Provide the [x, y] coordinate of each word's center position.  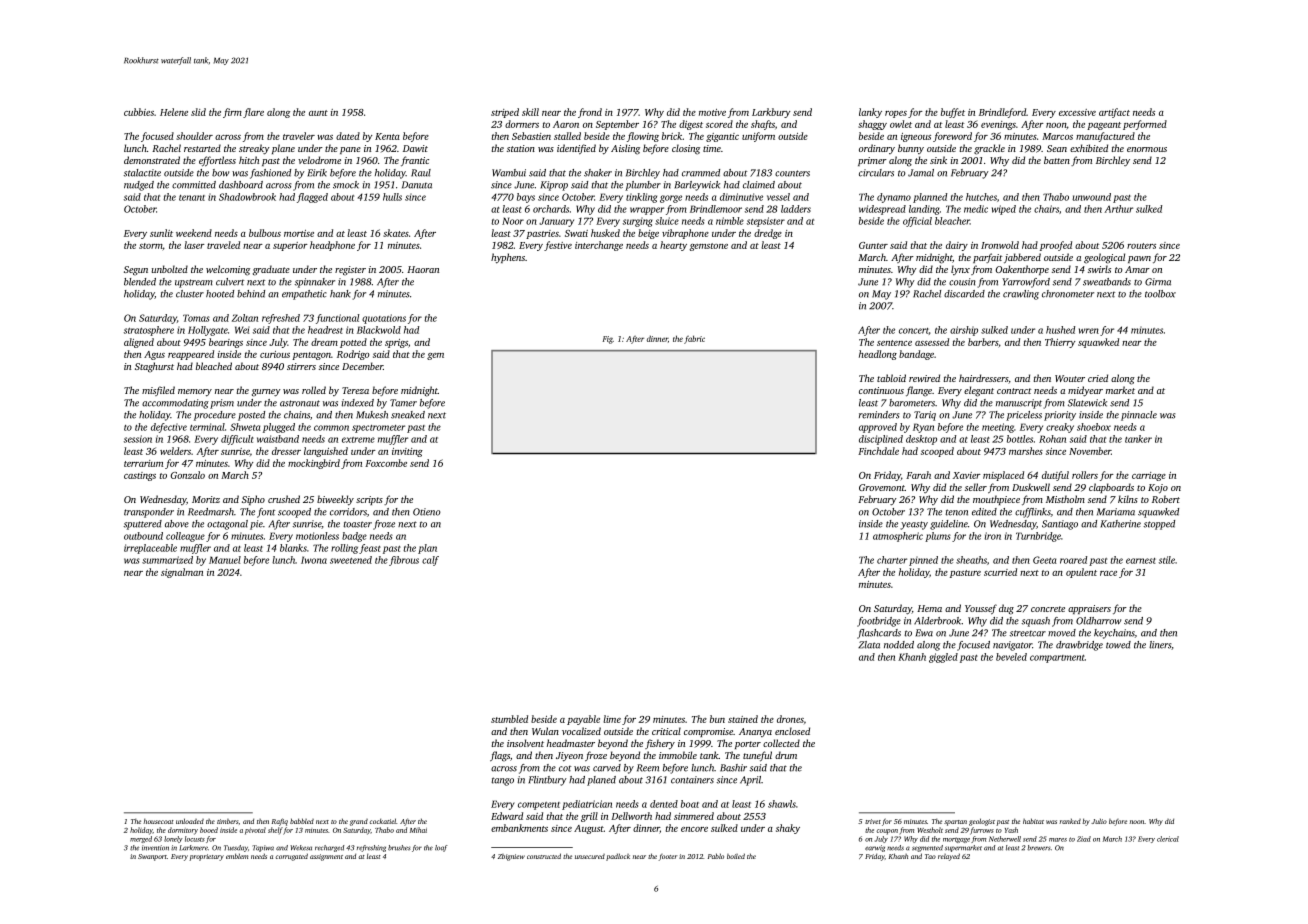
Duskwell [1031, 487]
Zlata [869, 645]
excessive [1077, 112]
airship [964, 331]
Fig [608, 340]
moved [1062, 633]
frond [590, 113]
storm [151, 247]
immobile [678, 755]
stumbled [509, 719]
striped [505, 113]
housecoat [158, 821]
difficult [237, 440]
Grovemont [882, 487]
